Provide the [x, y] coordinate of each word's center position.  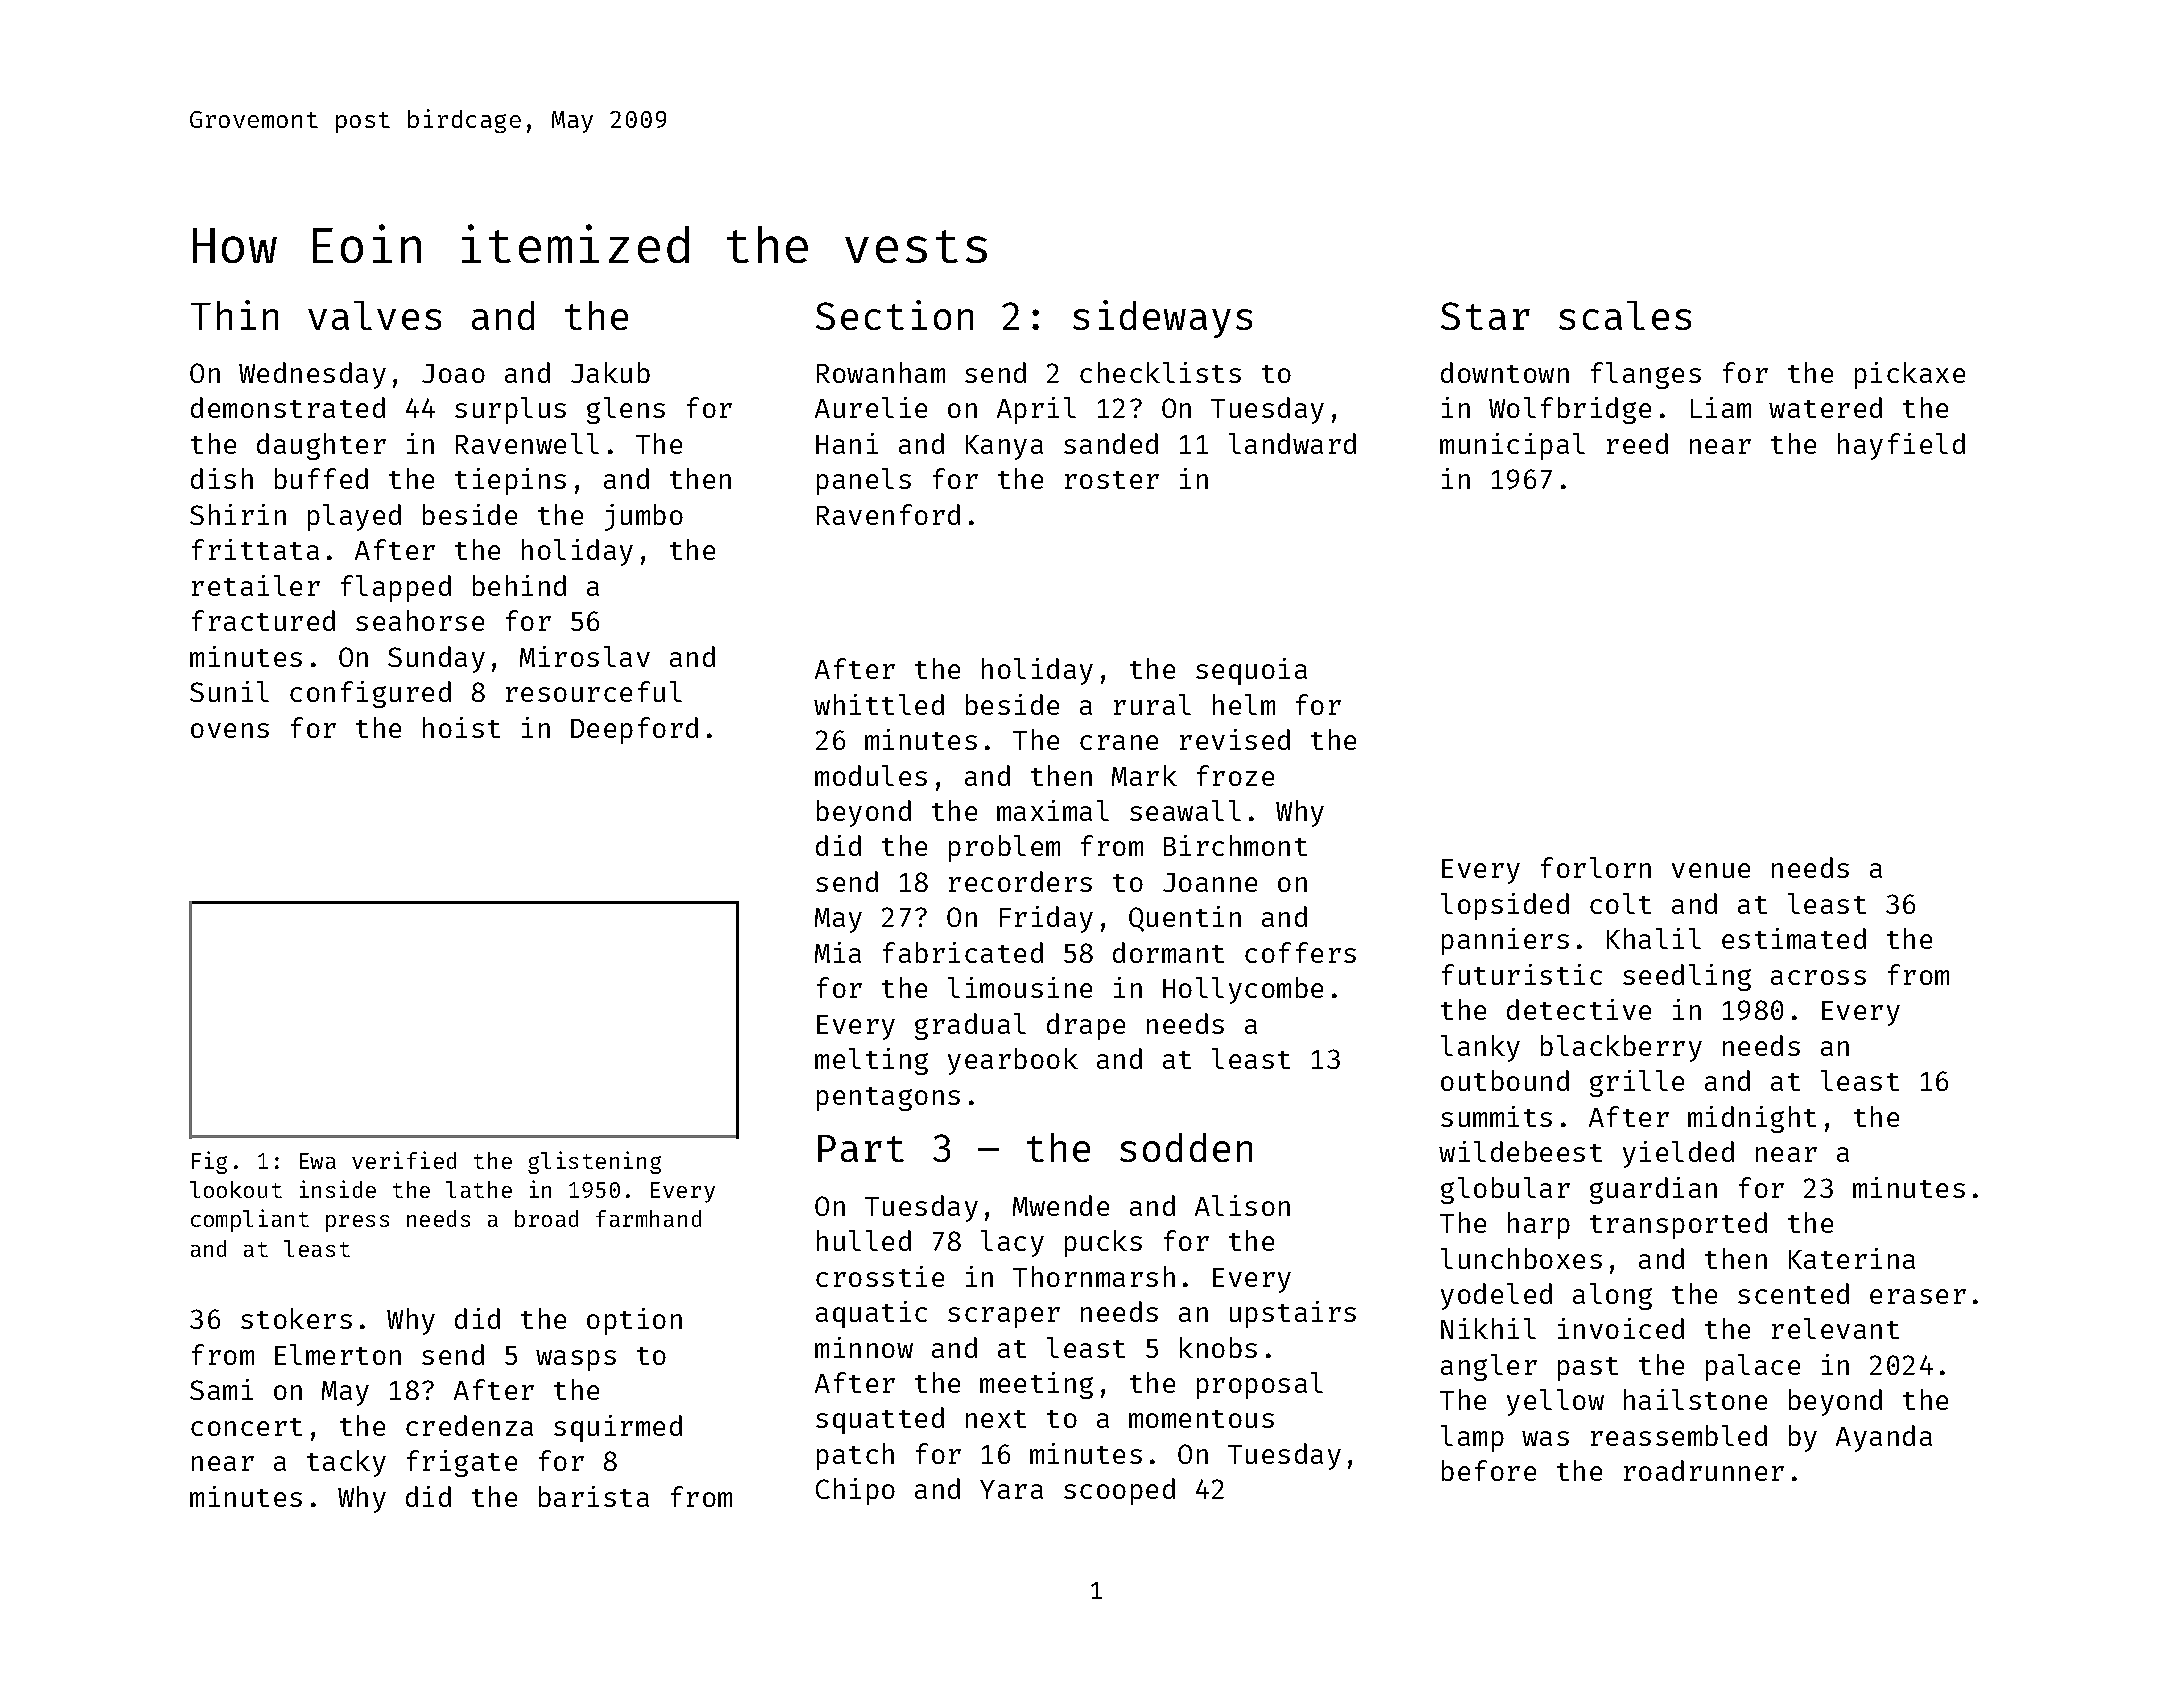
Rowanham [881, 372]
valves [374, 315]
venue [1711, 870]
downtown [1505, 372]
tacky [346, 1463]
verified [404, 1160]
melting [871, 1061]
